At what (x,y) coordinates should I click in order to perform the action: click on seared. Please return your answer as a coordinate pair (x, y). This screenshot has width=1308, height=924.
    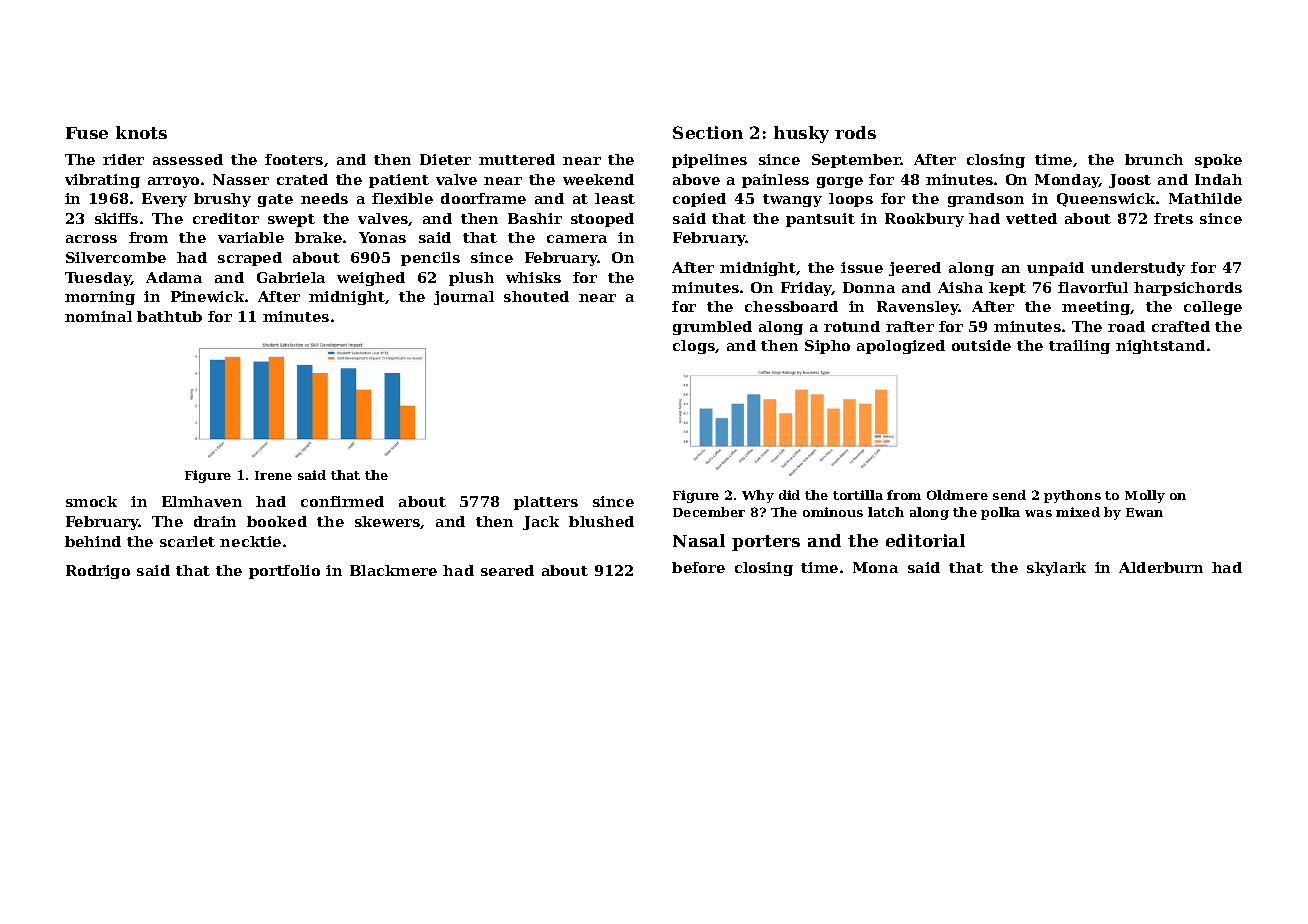
    Looking at the image, I should click on (507, 570).
